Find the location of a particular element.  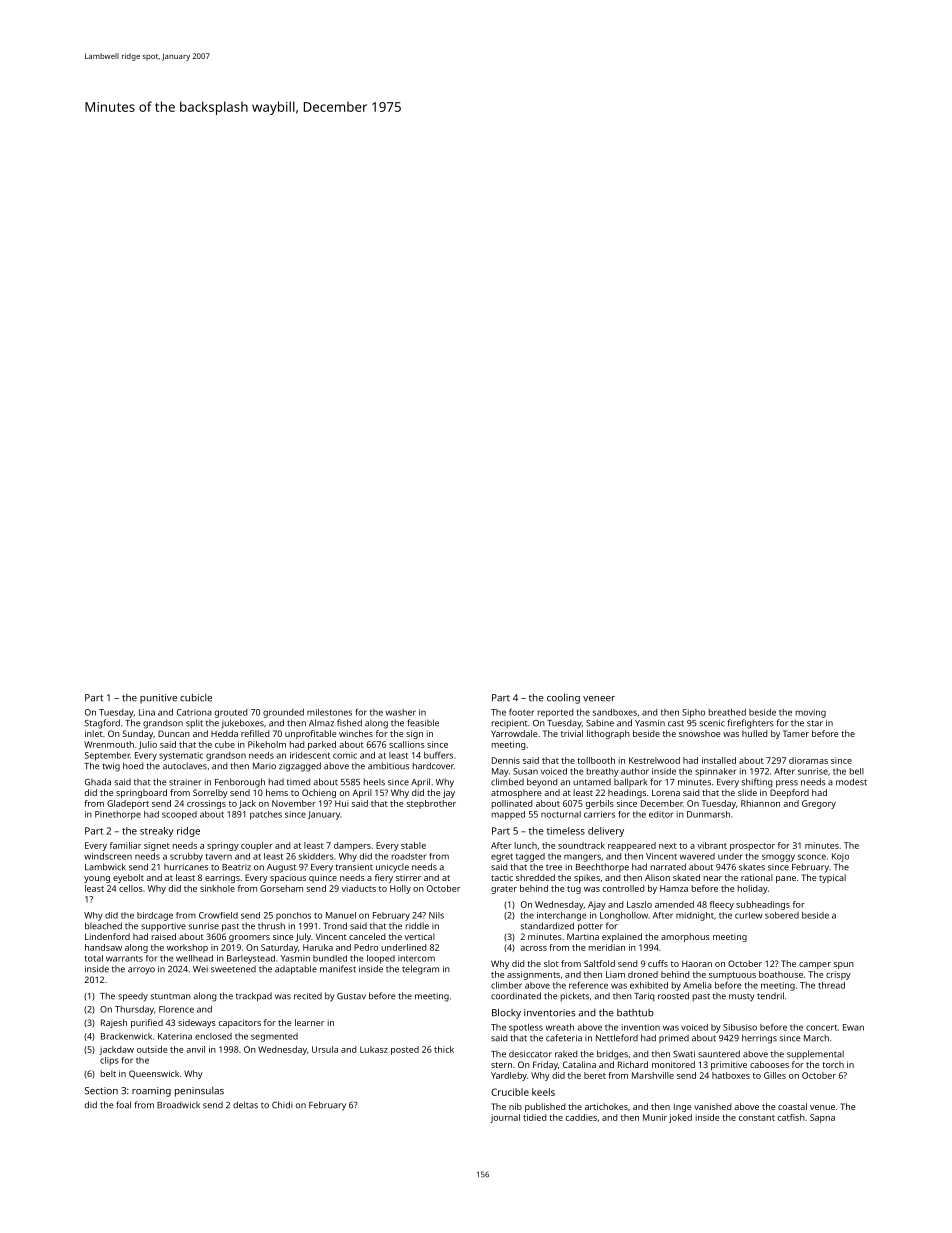

dioramas is located at coordinates (808, 760).
